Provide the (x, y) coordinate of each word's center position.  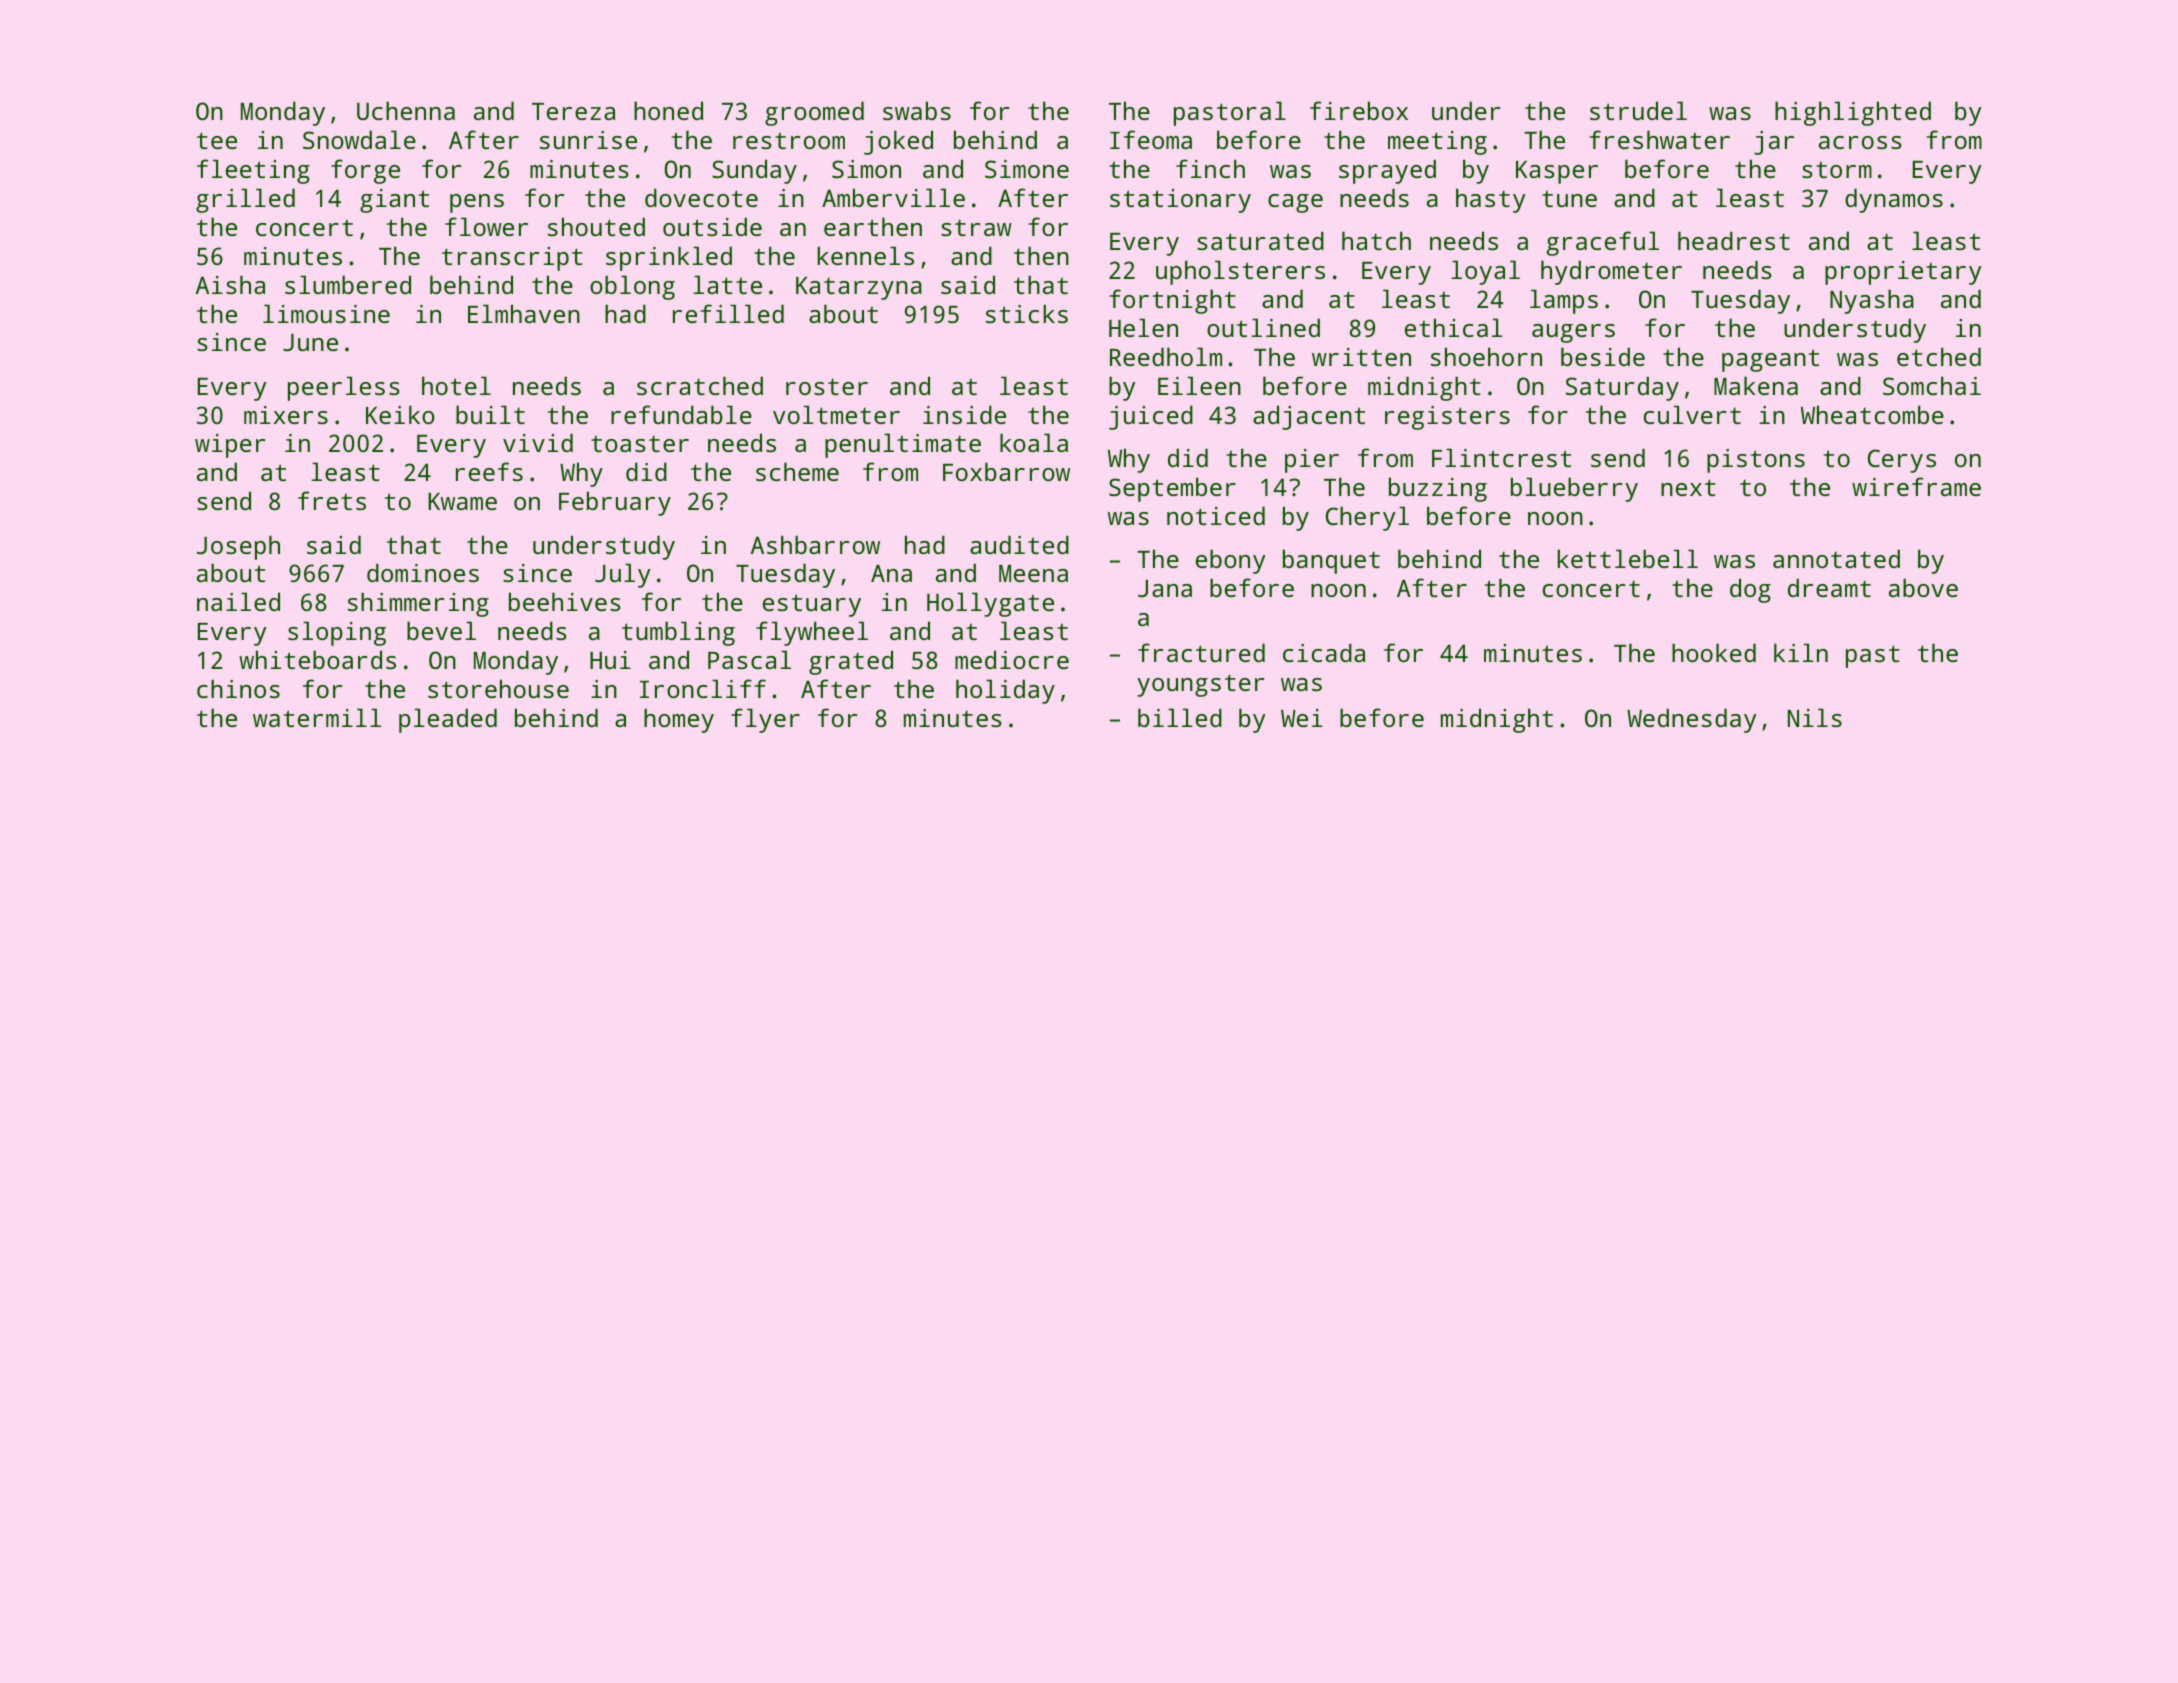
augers (1573, 333)
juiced (1151, 417)
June (310, 342)
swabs (917, 110)
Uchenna (406, 110)
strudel (1638, 110)
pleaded (448, 720)
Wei (1302, 718)
